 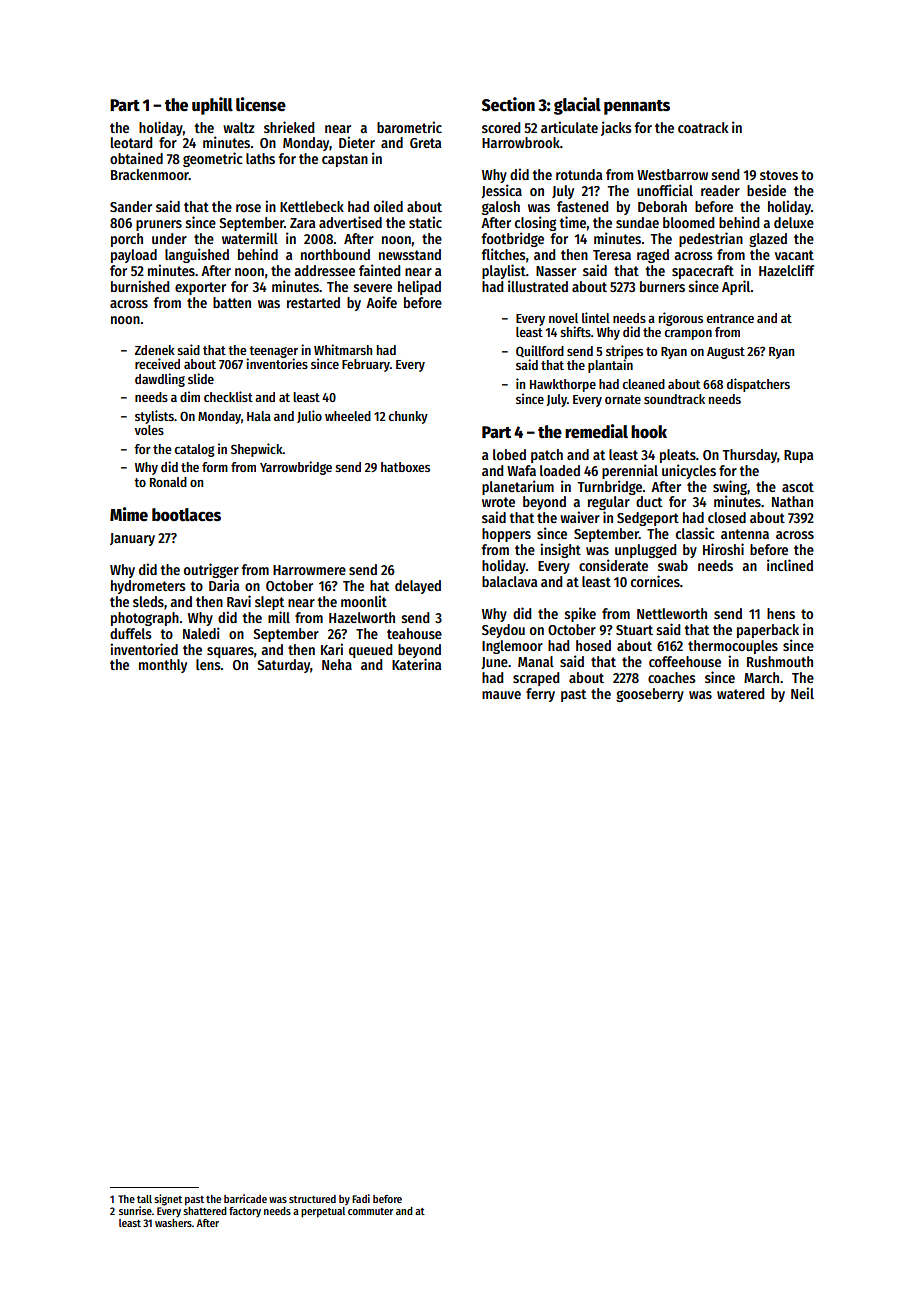 I want to click on Quillford, so click(x=540, y=351).
